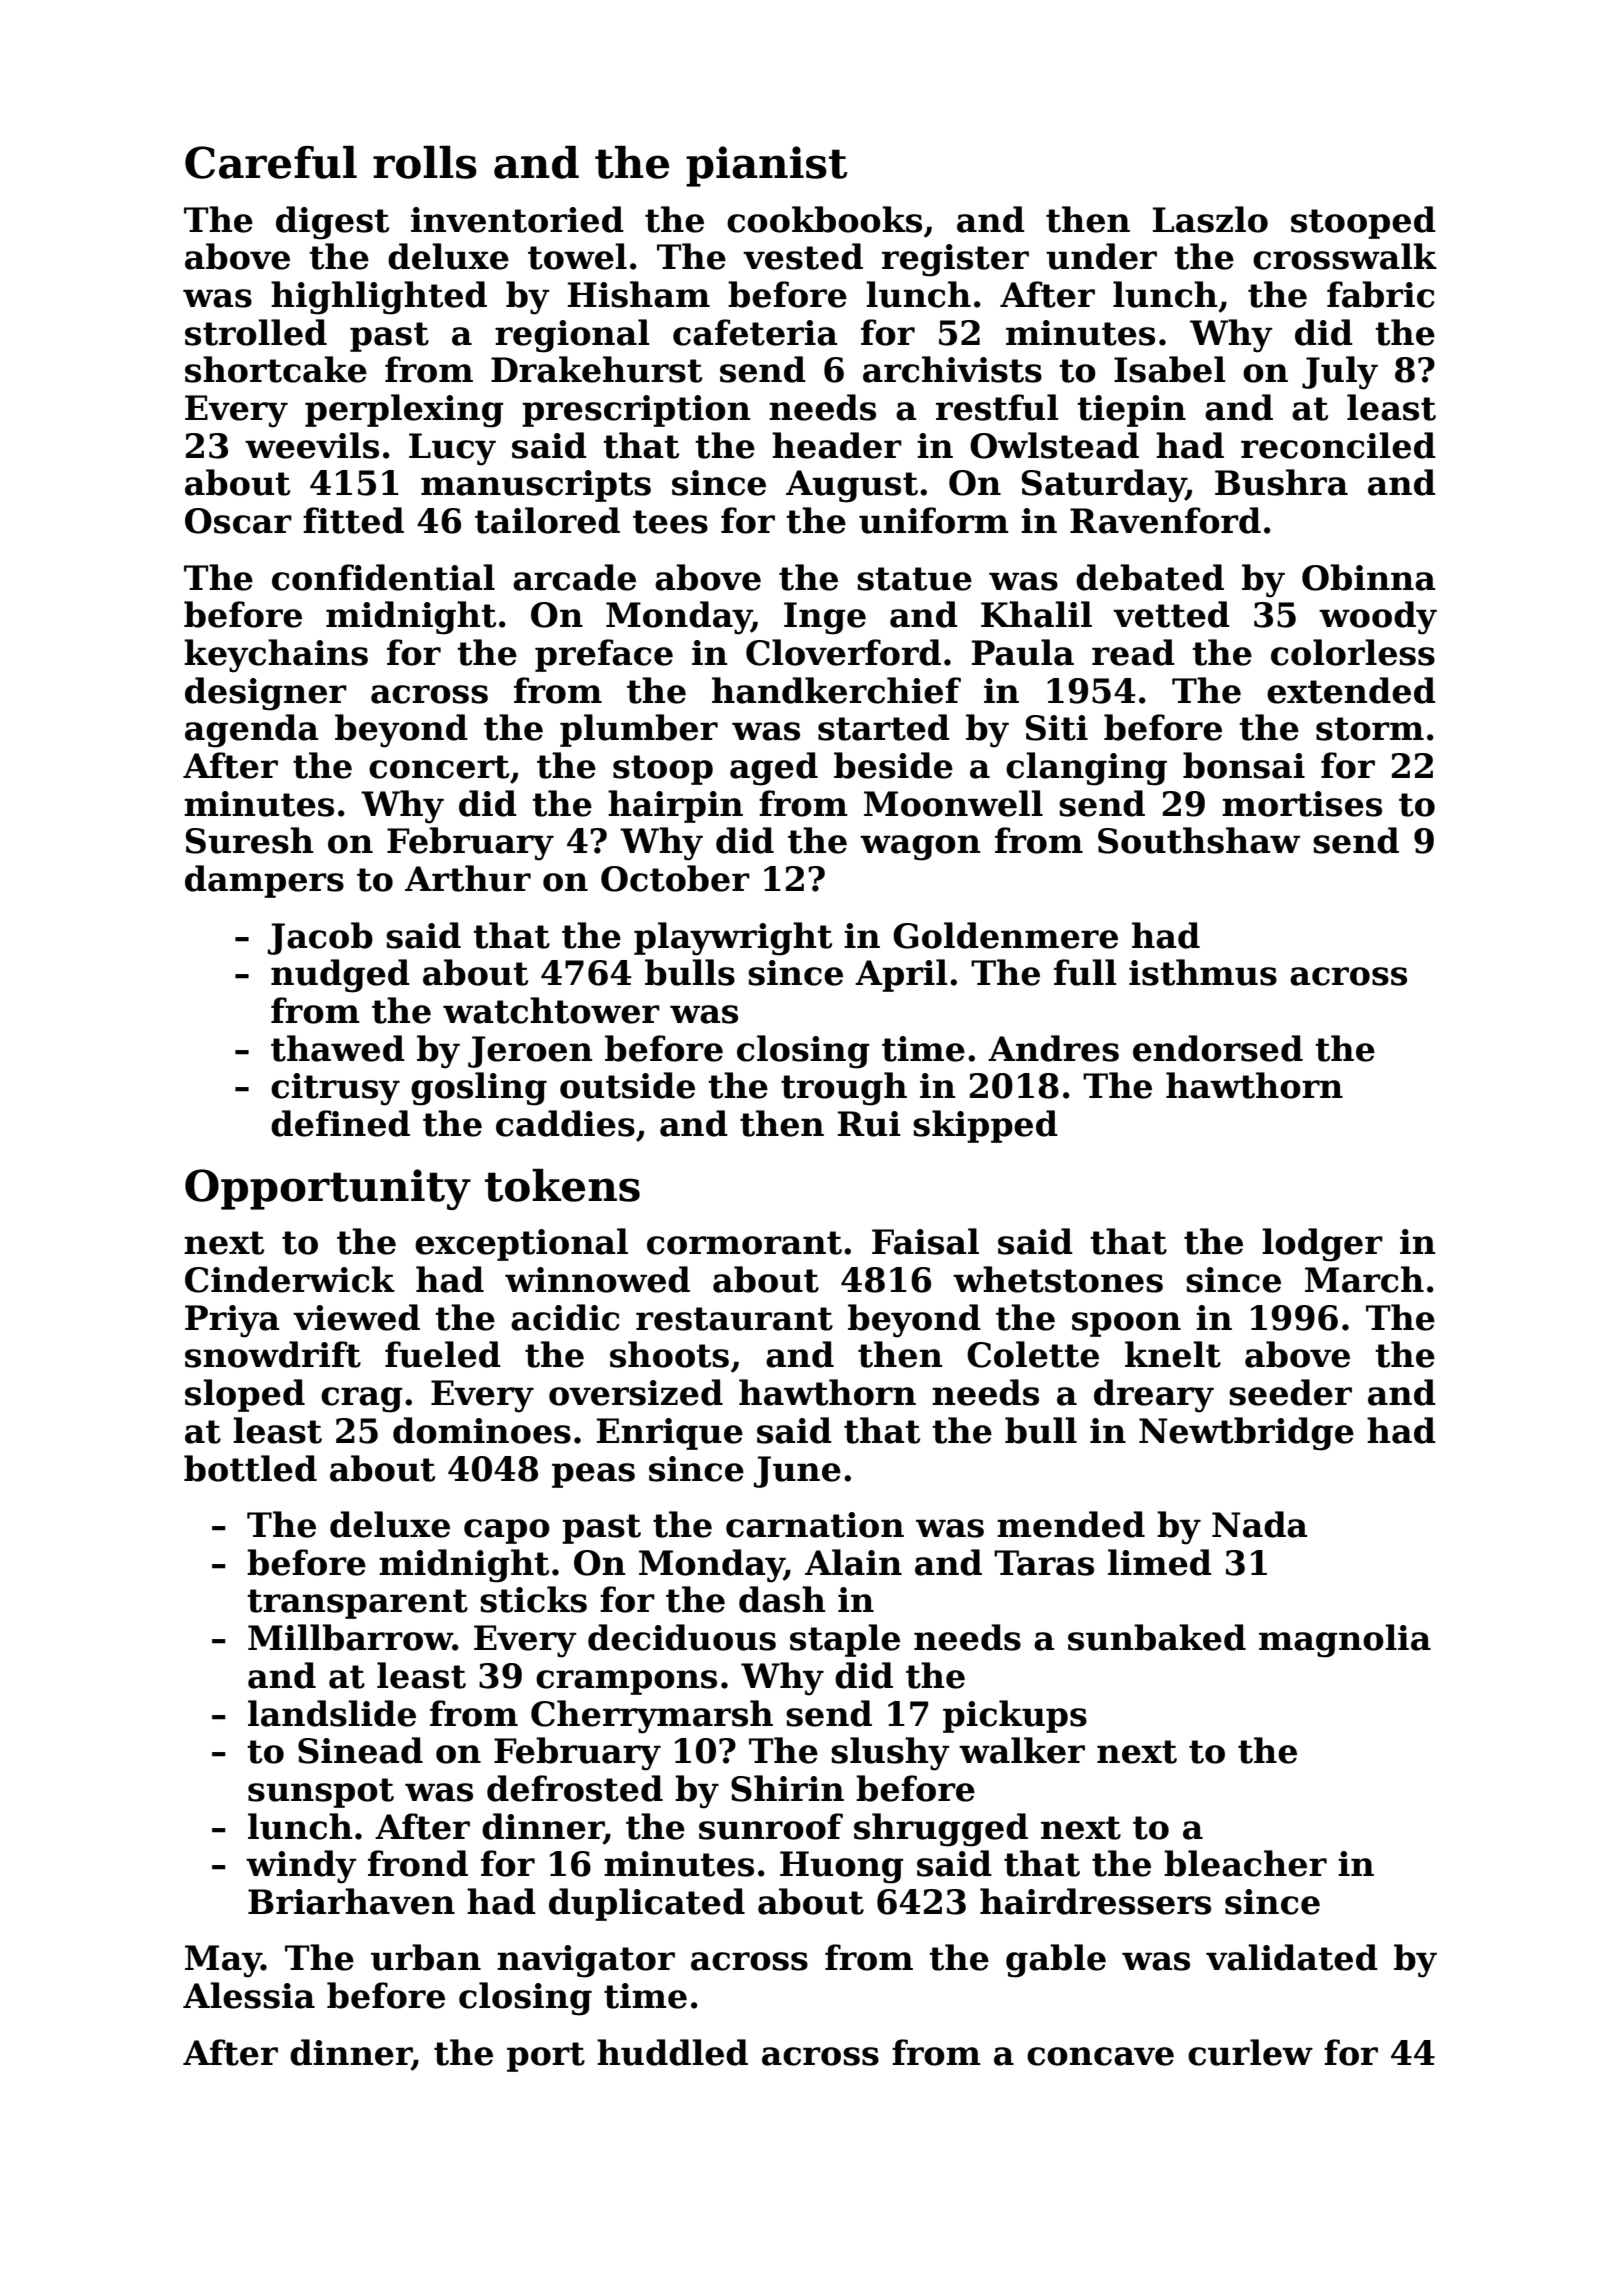 Image resolution: width=1620 pixels, height=2292 pixels. I want to click on trough, so click(844, 1089).
